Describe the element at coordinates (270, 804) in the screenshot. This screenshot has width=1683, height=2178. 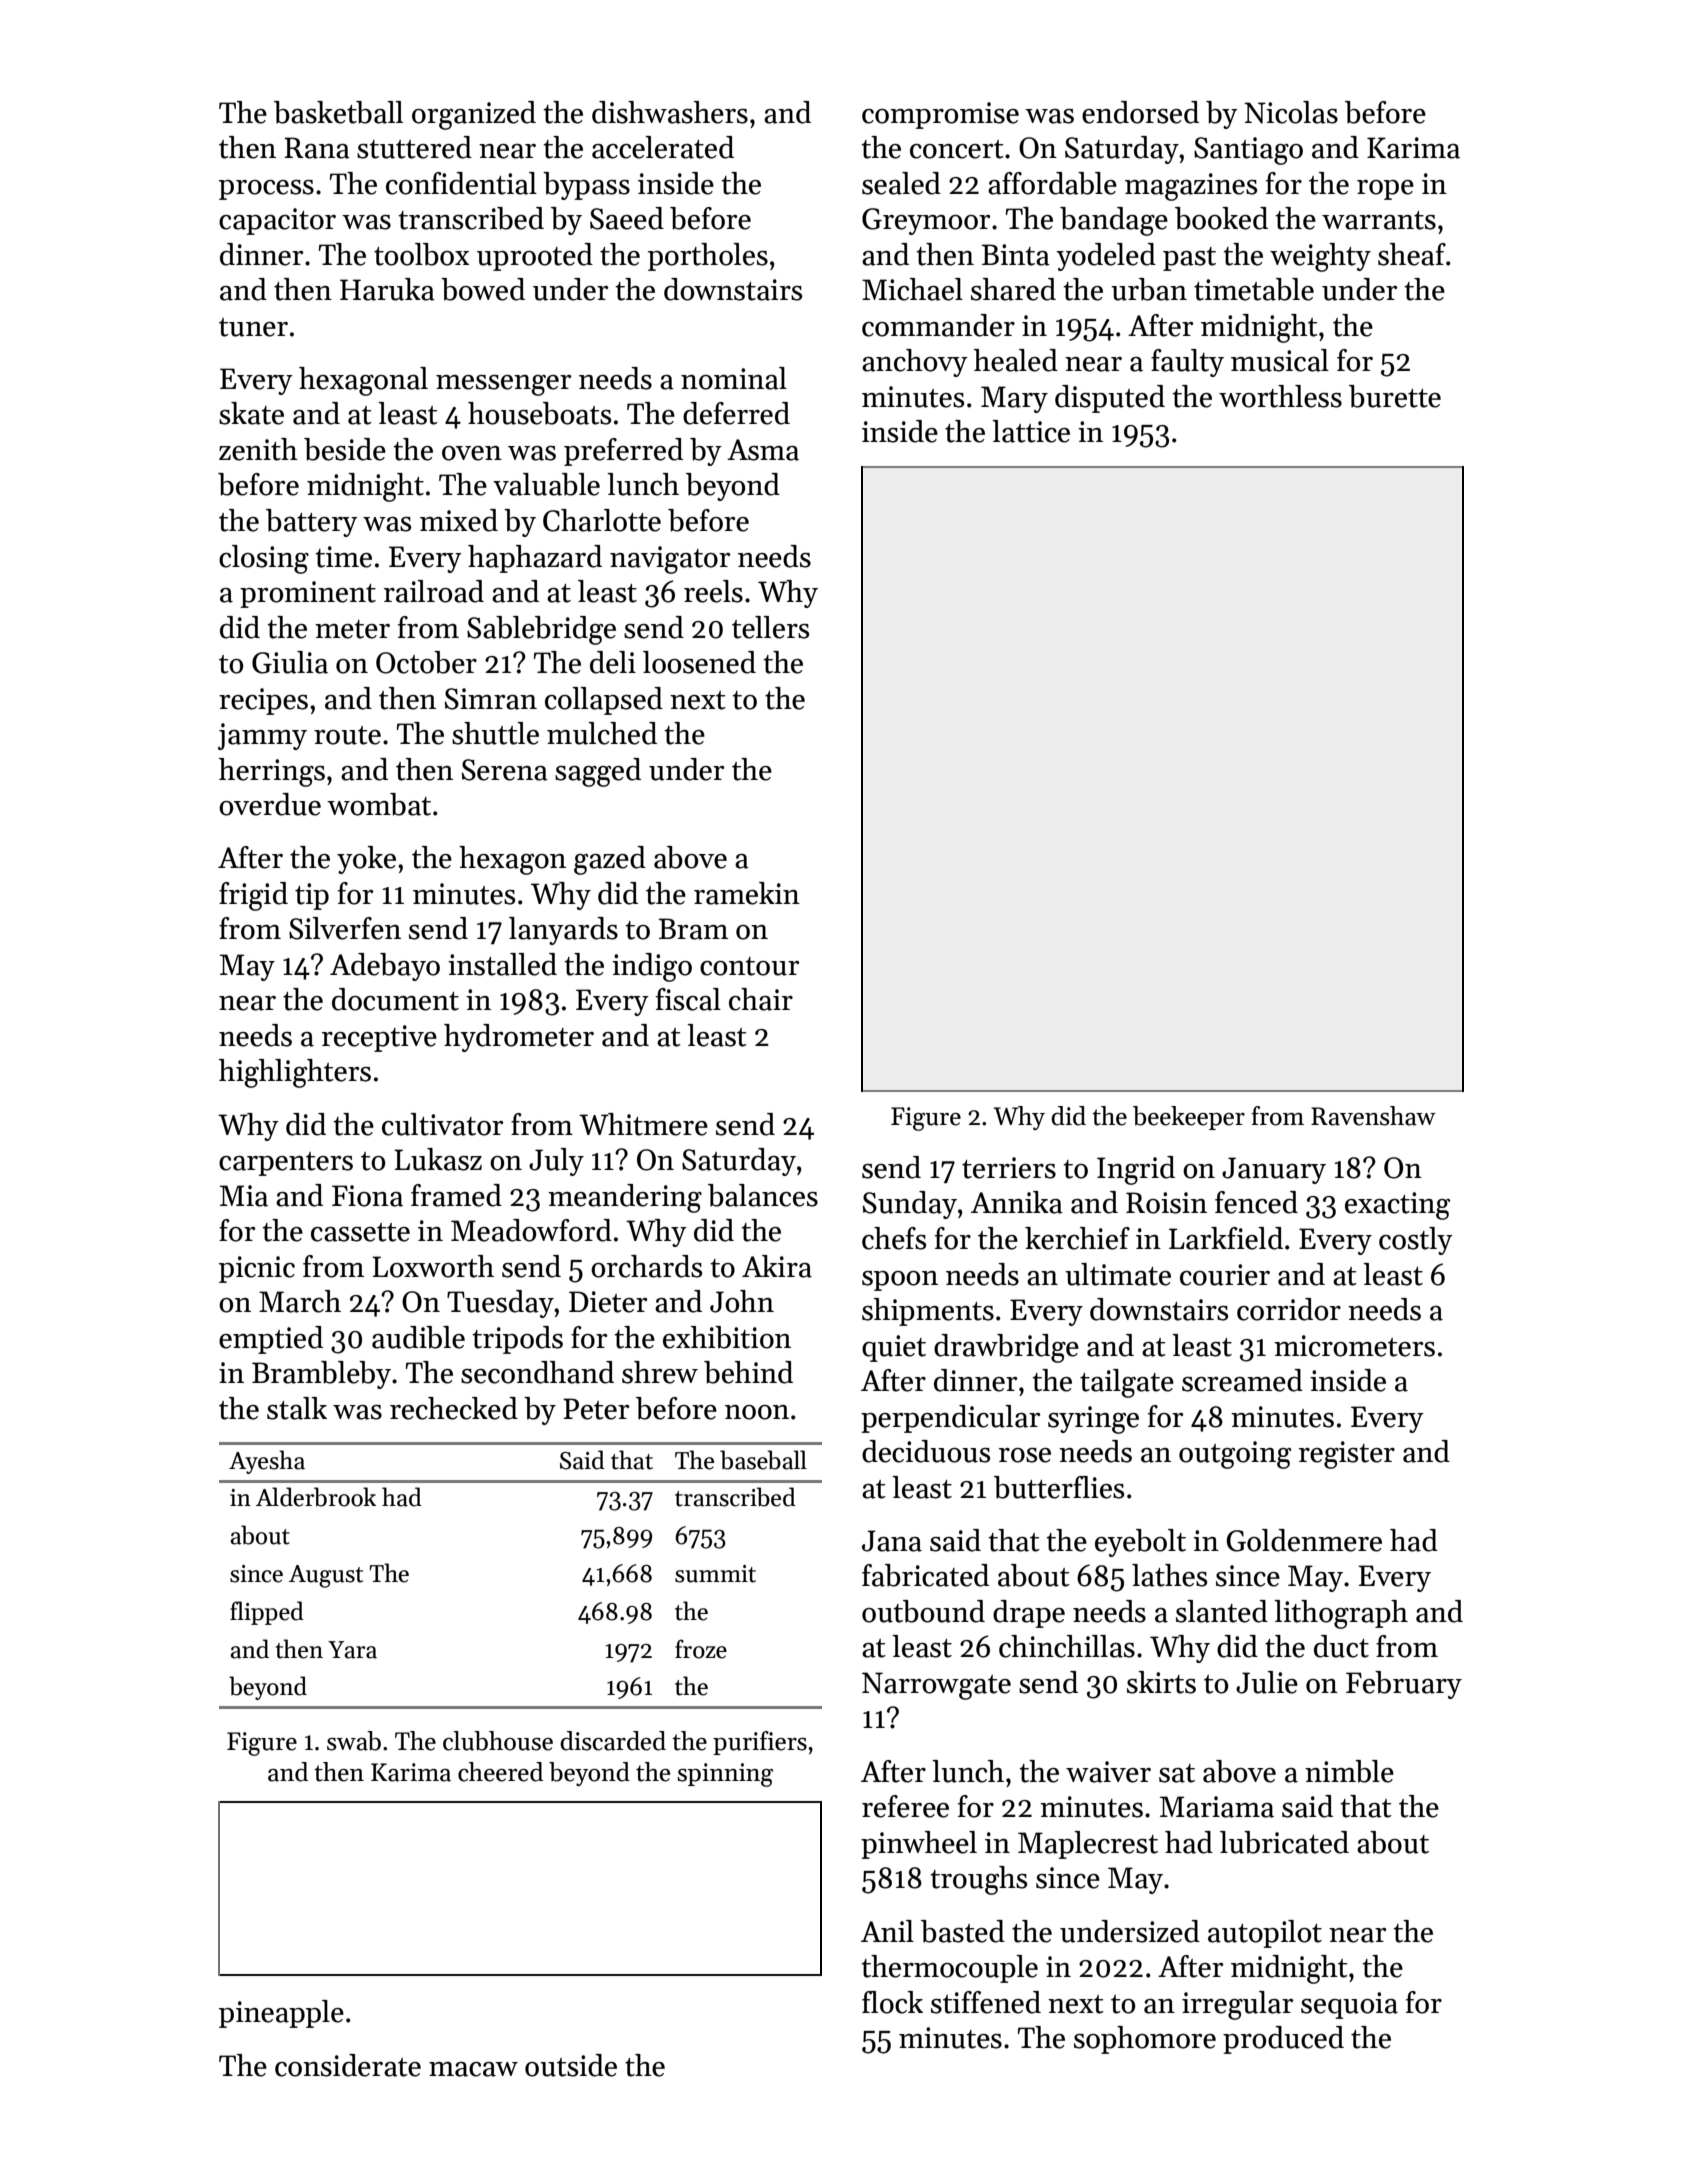
I see `overdue` at that location.
